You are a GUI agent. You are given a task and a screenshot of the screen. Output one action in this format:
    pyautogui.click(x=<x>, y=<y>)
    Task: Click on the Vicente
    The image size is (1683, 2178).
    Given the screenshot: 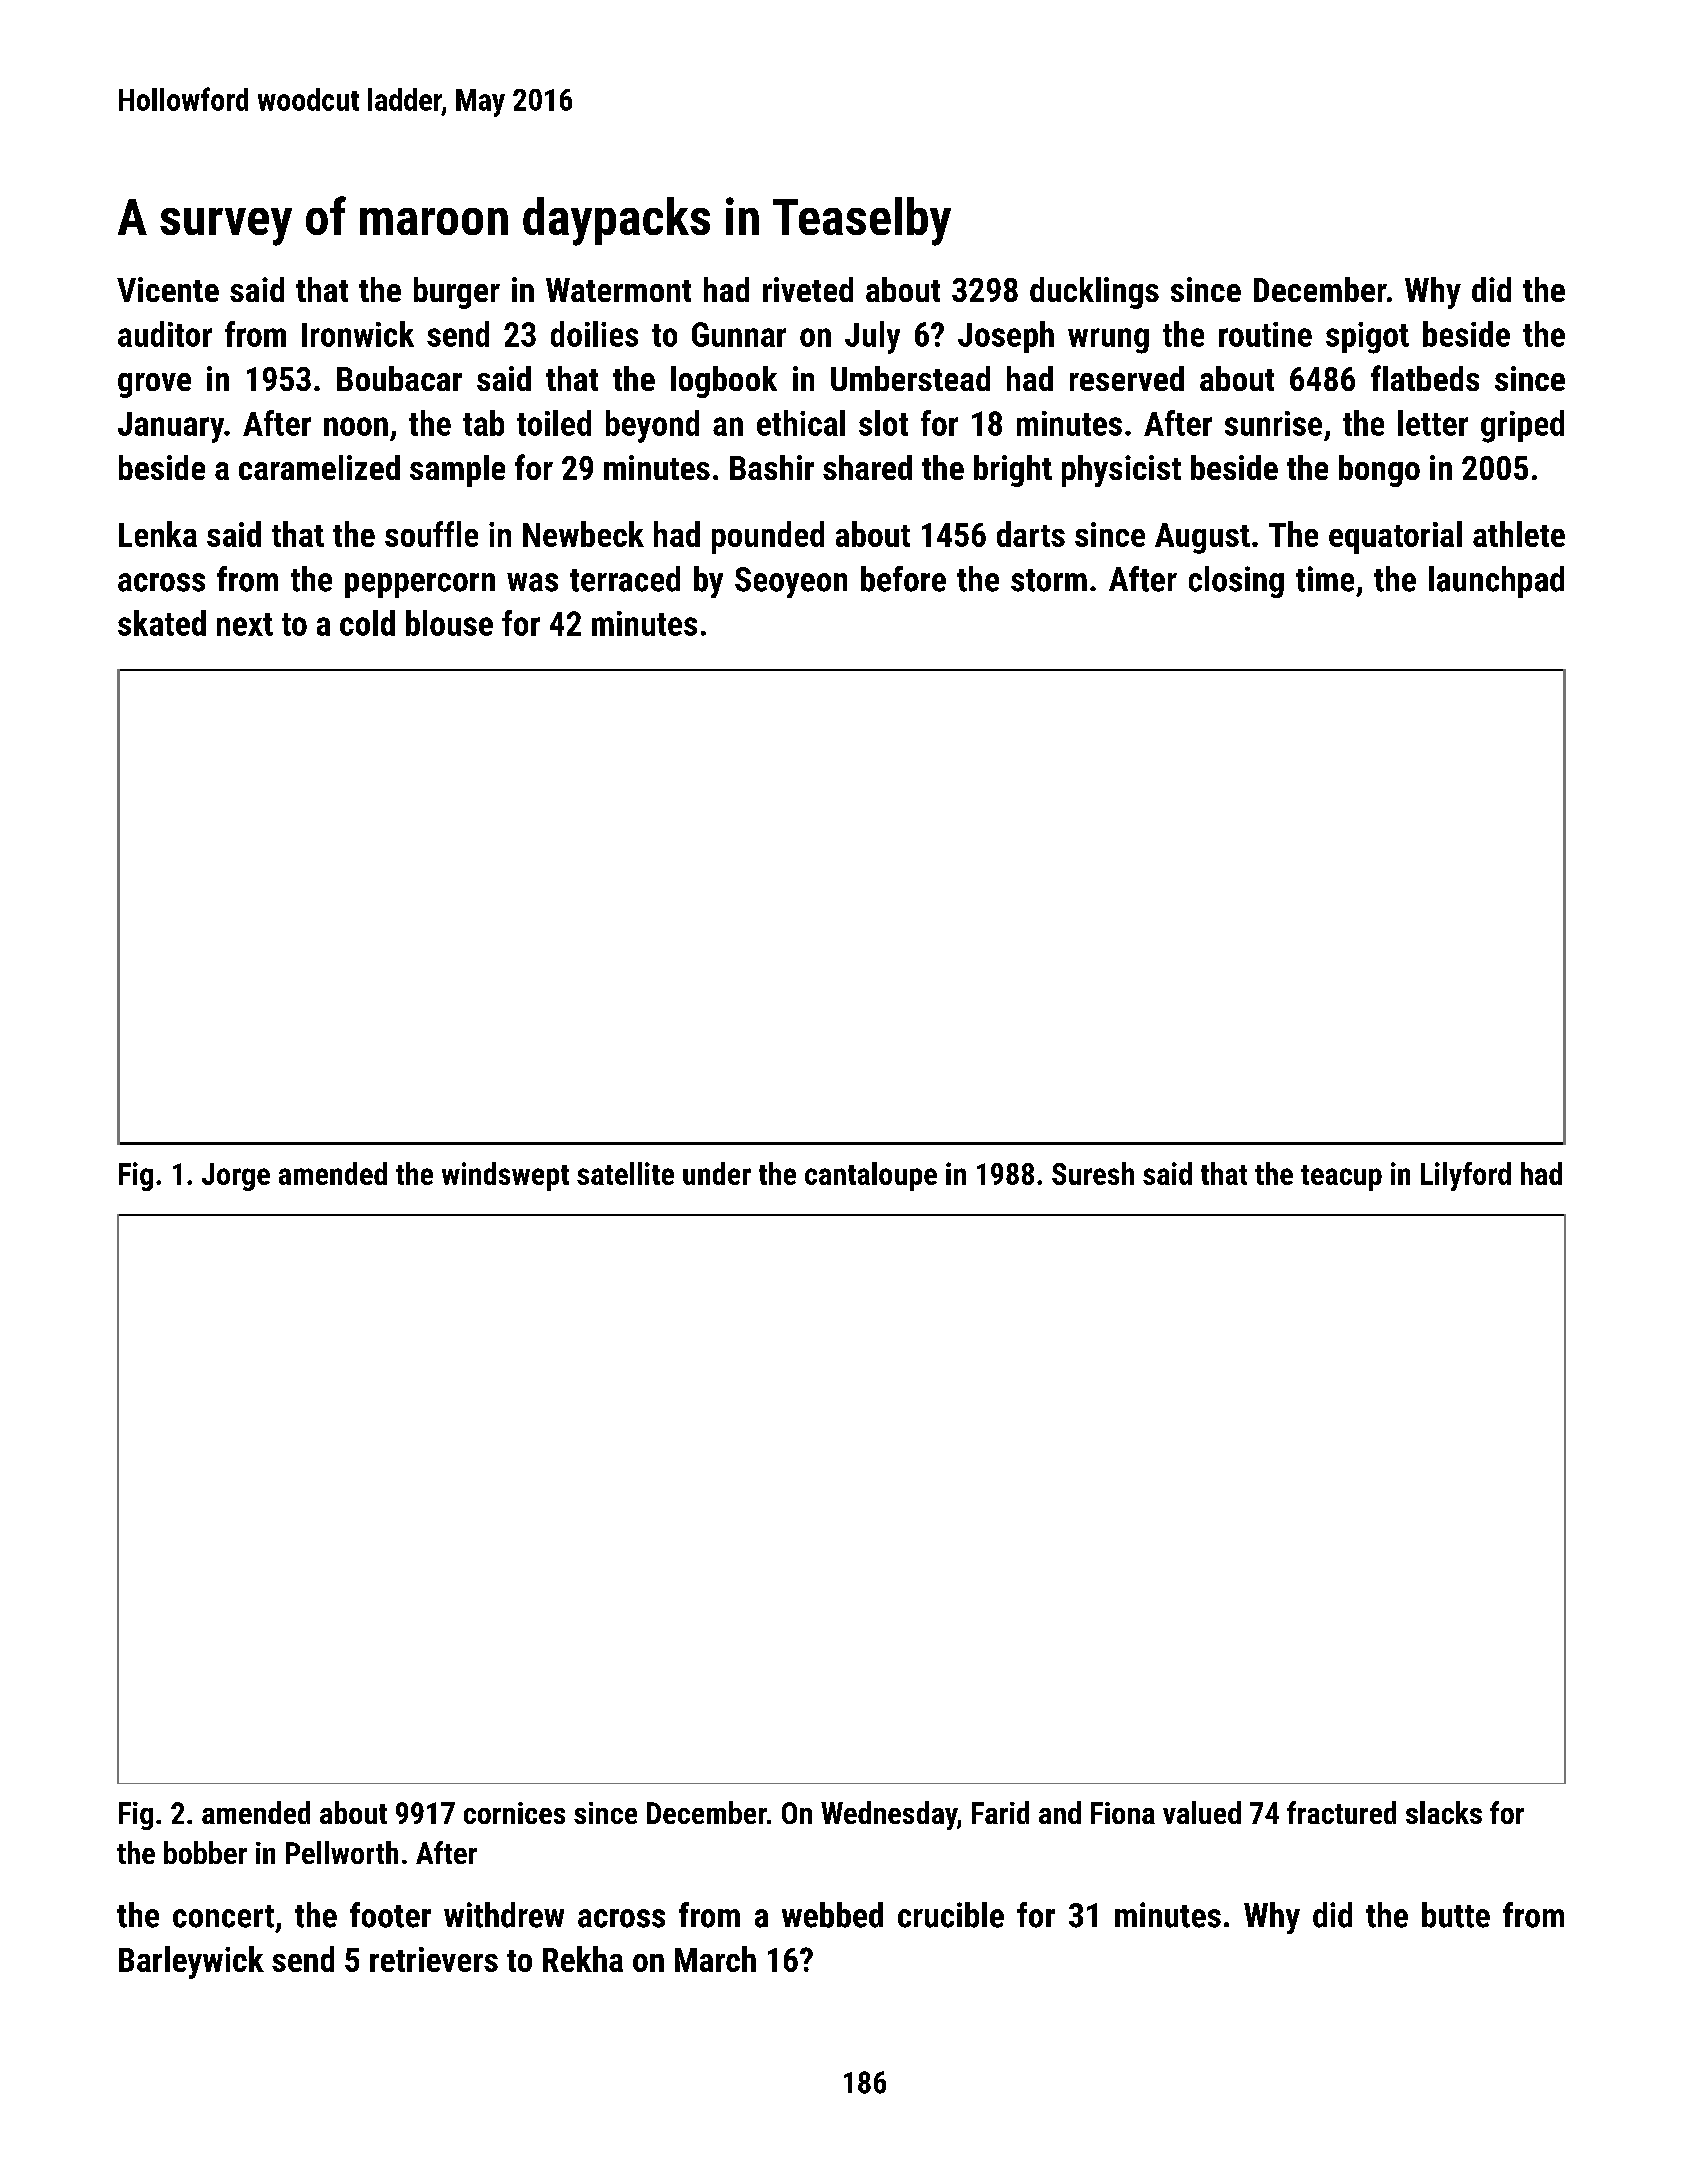 What is the action you would take?
    pyautogui.click(x=168, y=289)
